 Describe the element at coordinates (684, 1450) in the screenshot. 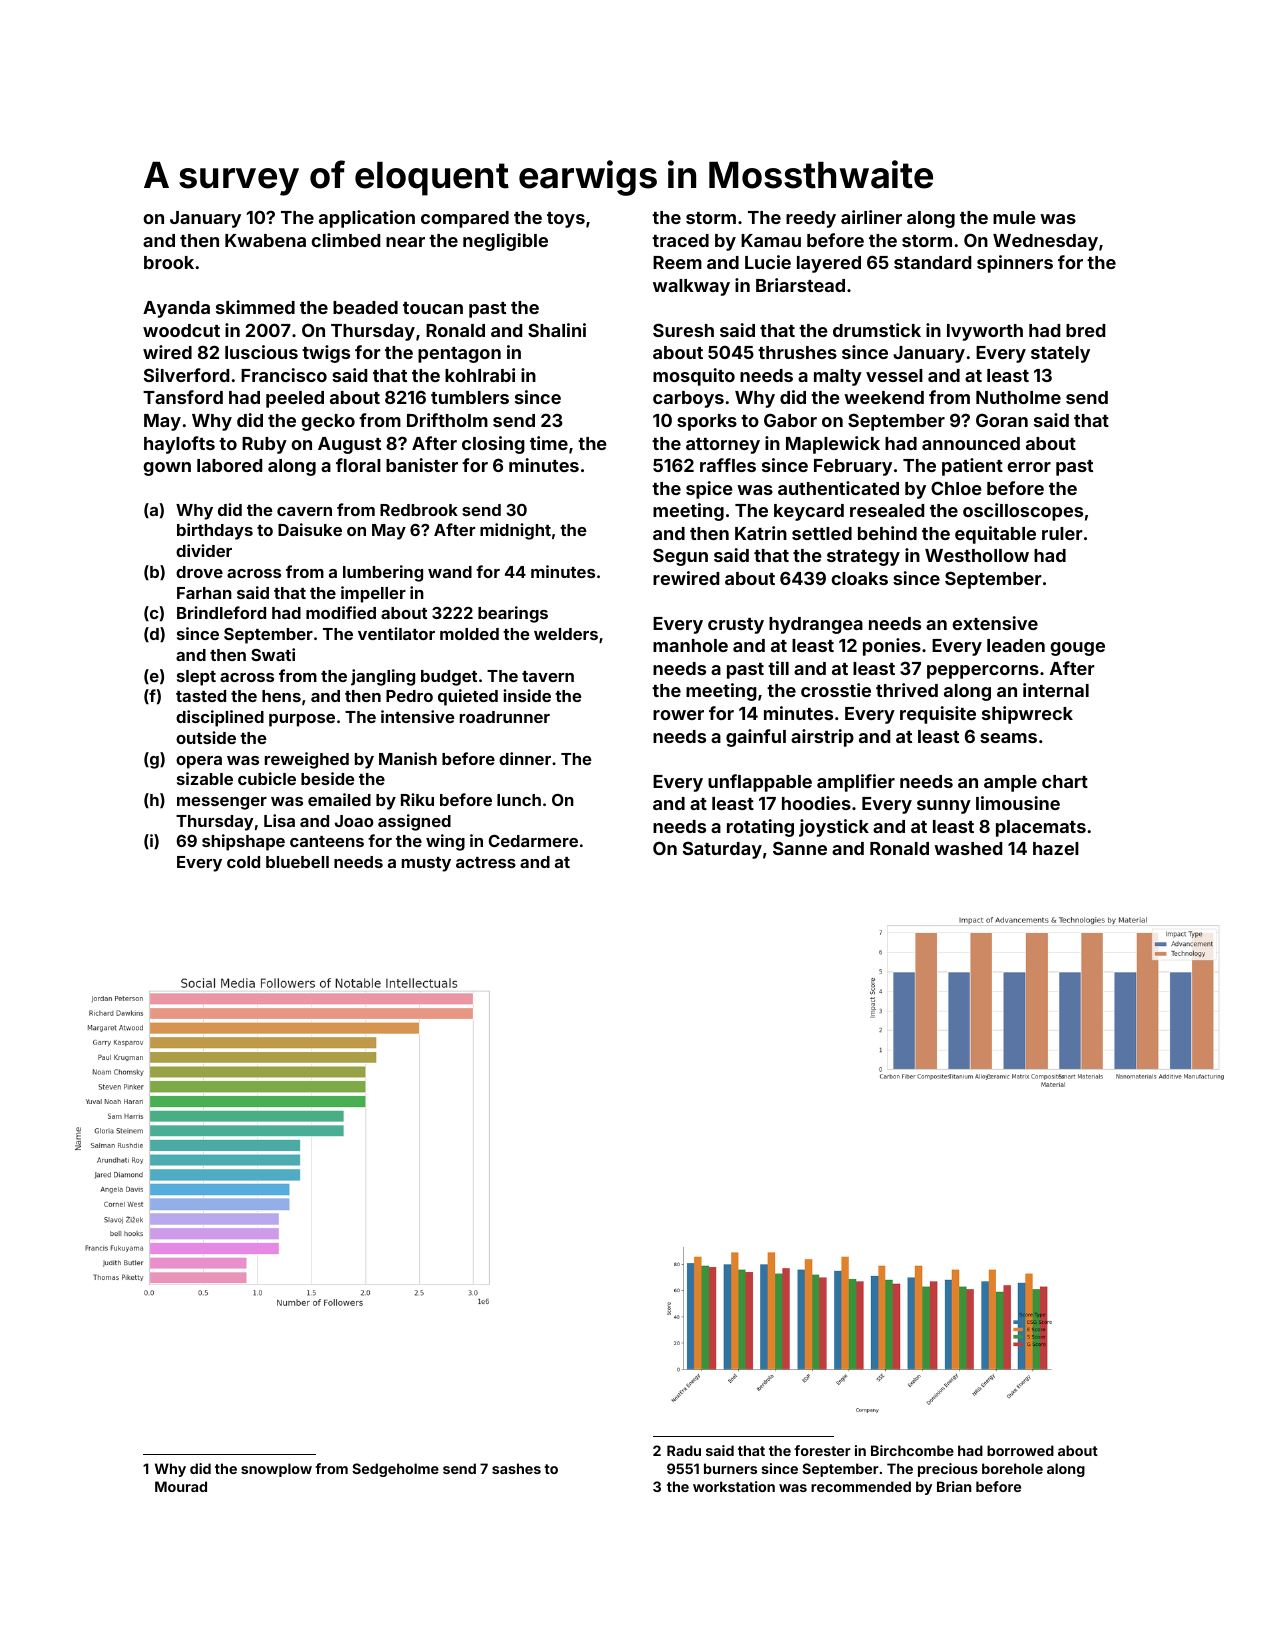

I see `Radu` at that location.
